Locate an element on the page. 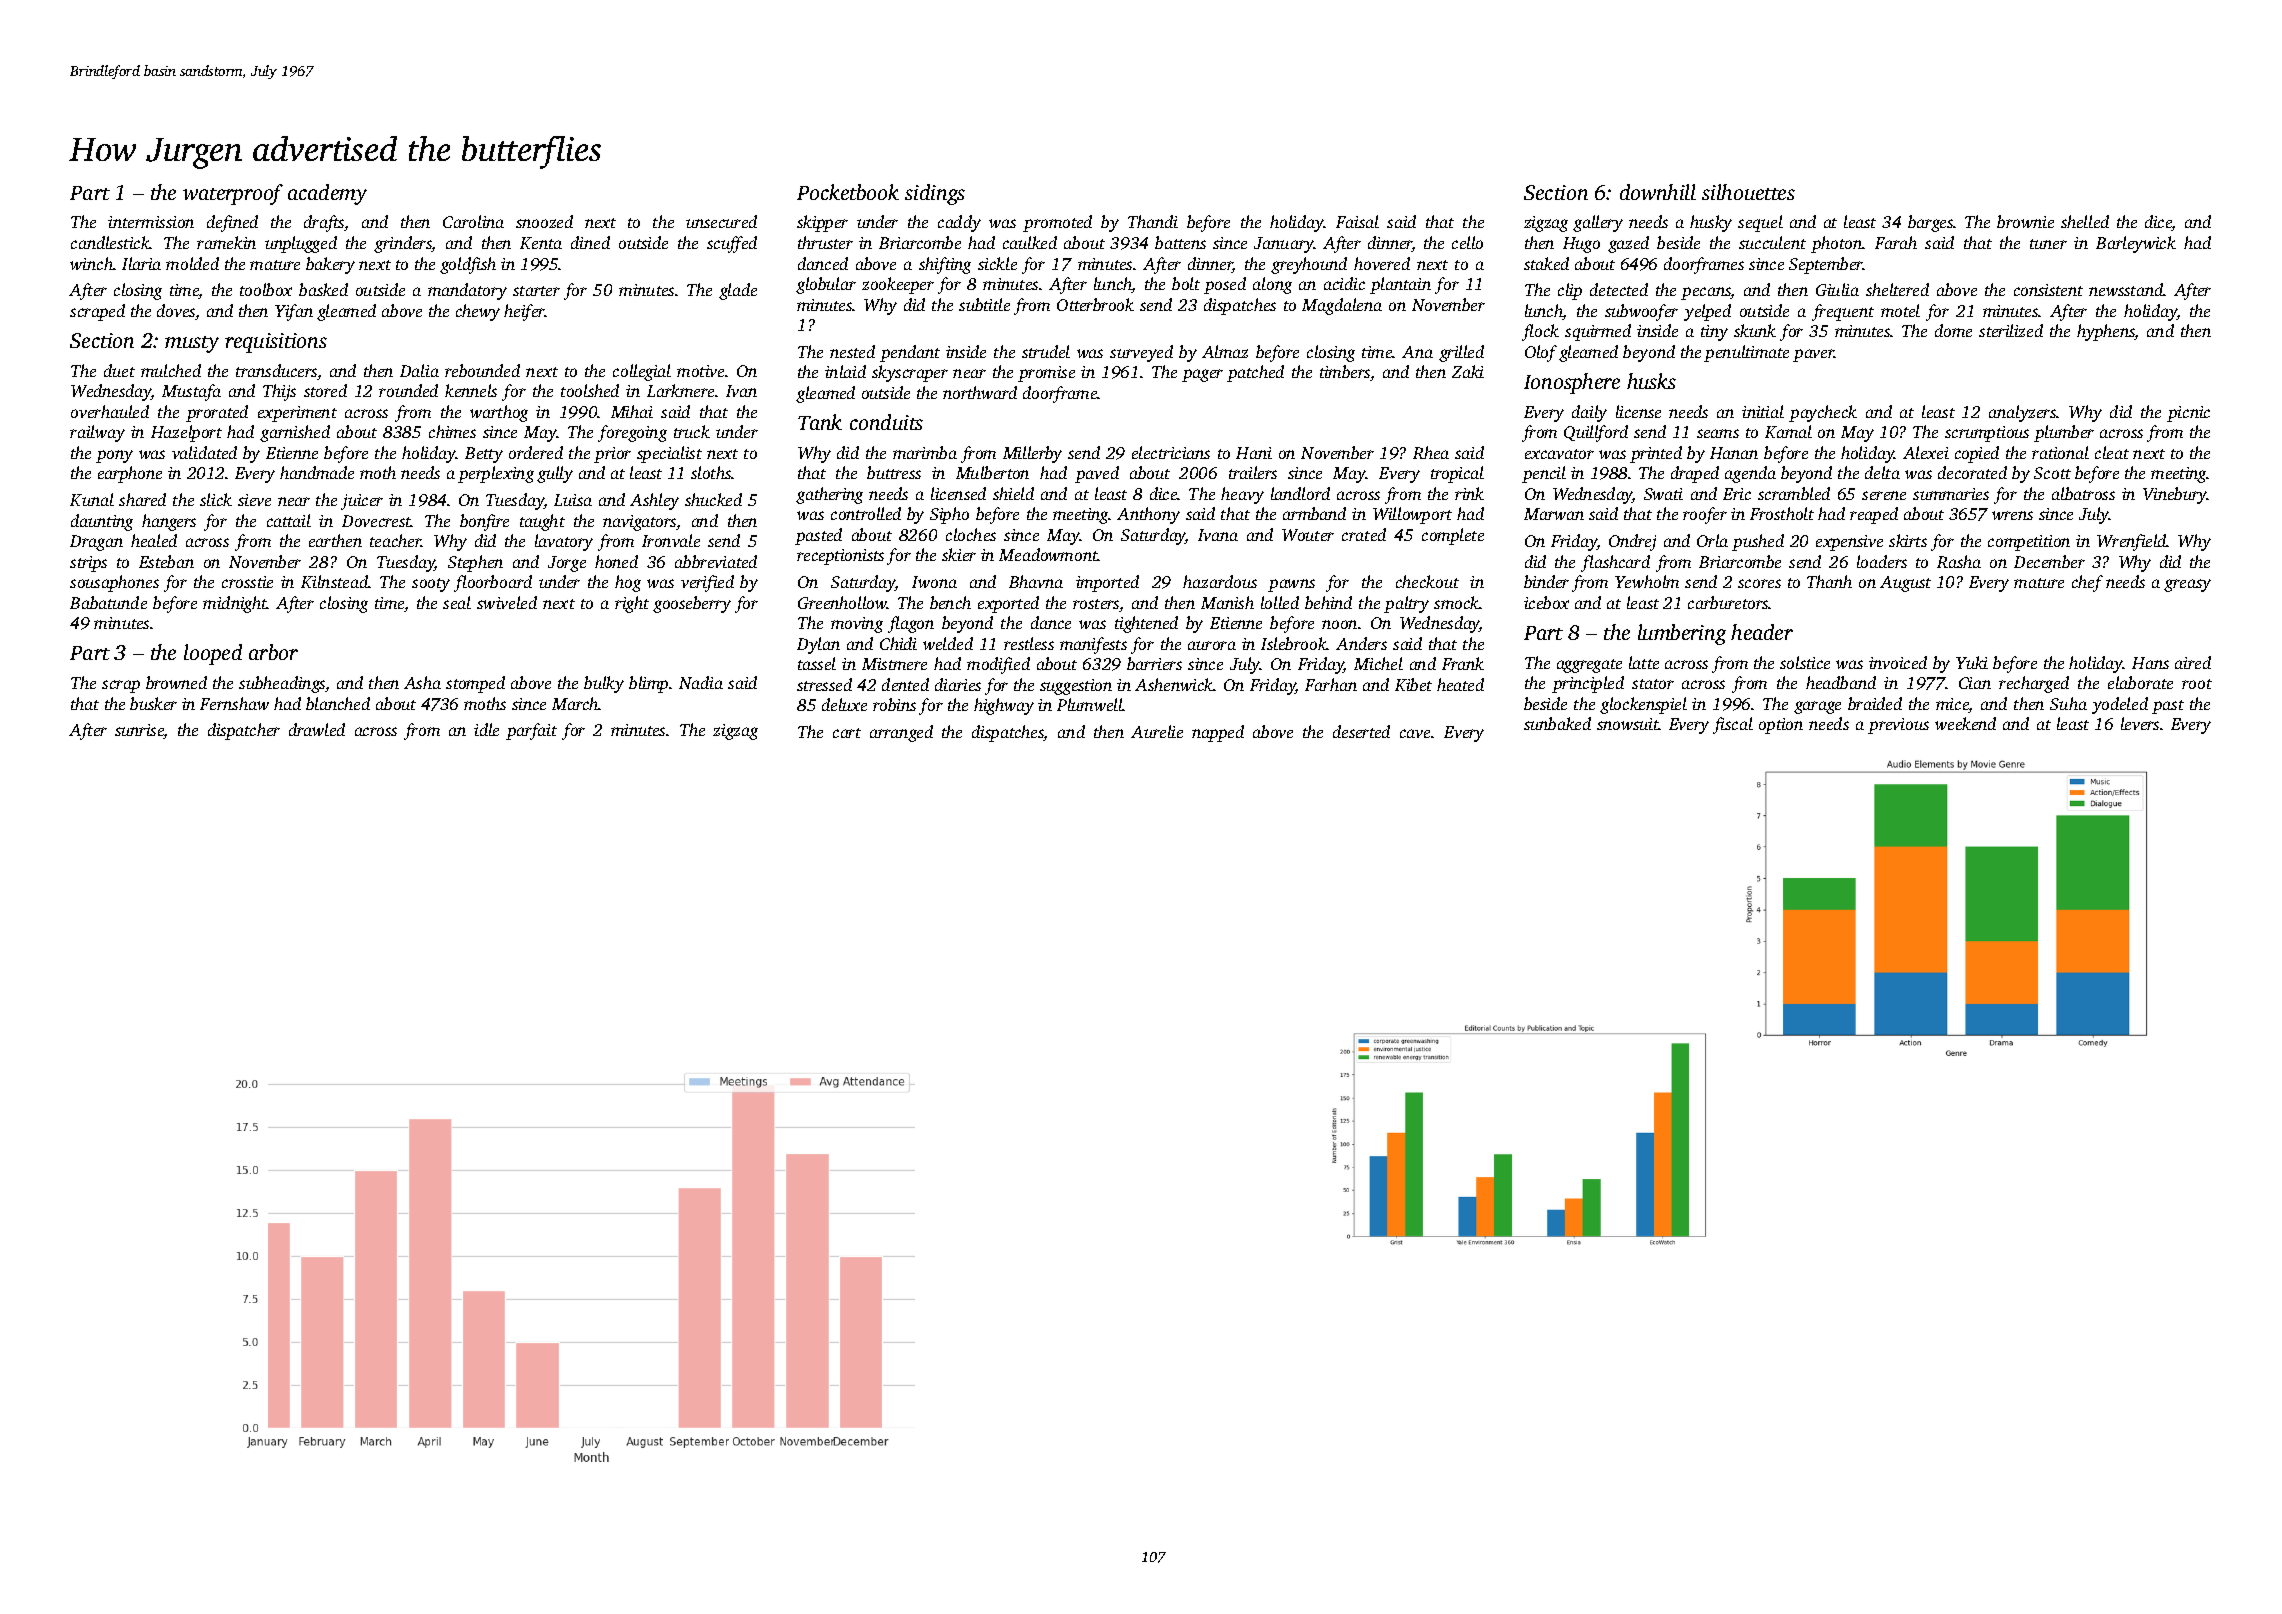 This image has height=1614, width=2282. newsstand is located at coordinates (2126, 289).
